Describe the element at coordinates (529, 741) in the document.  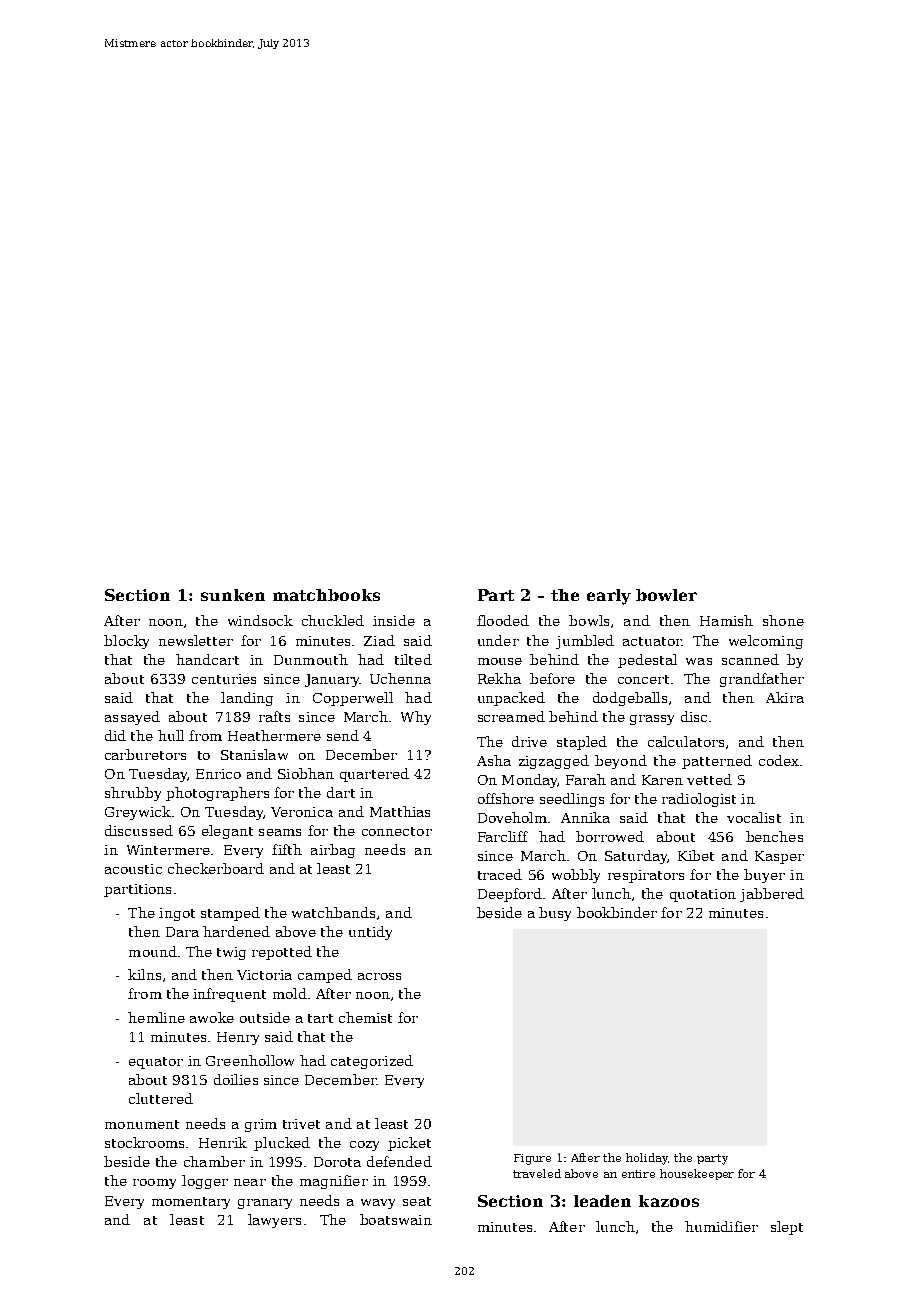
I see `drive` at that location.
